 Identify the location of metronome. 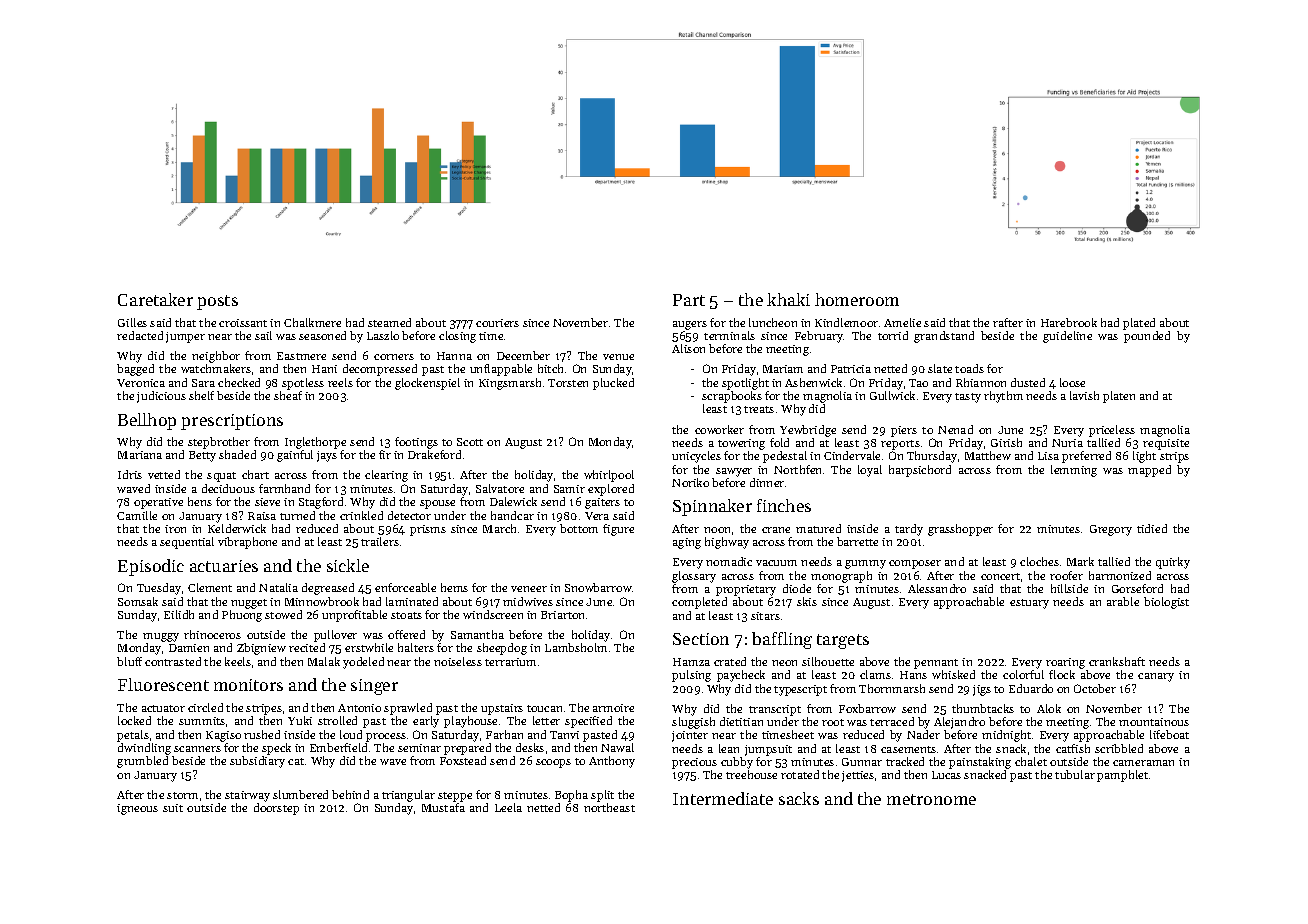
(931, 799).
